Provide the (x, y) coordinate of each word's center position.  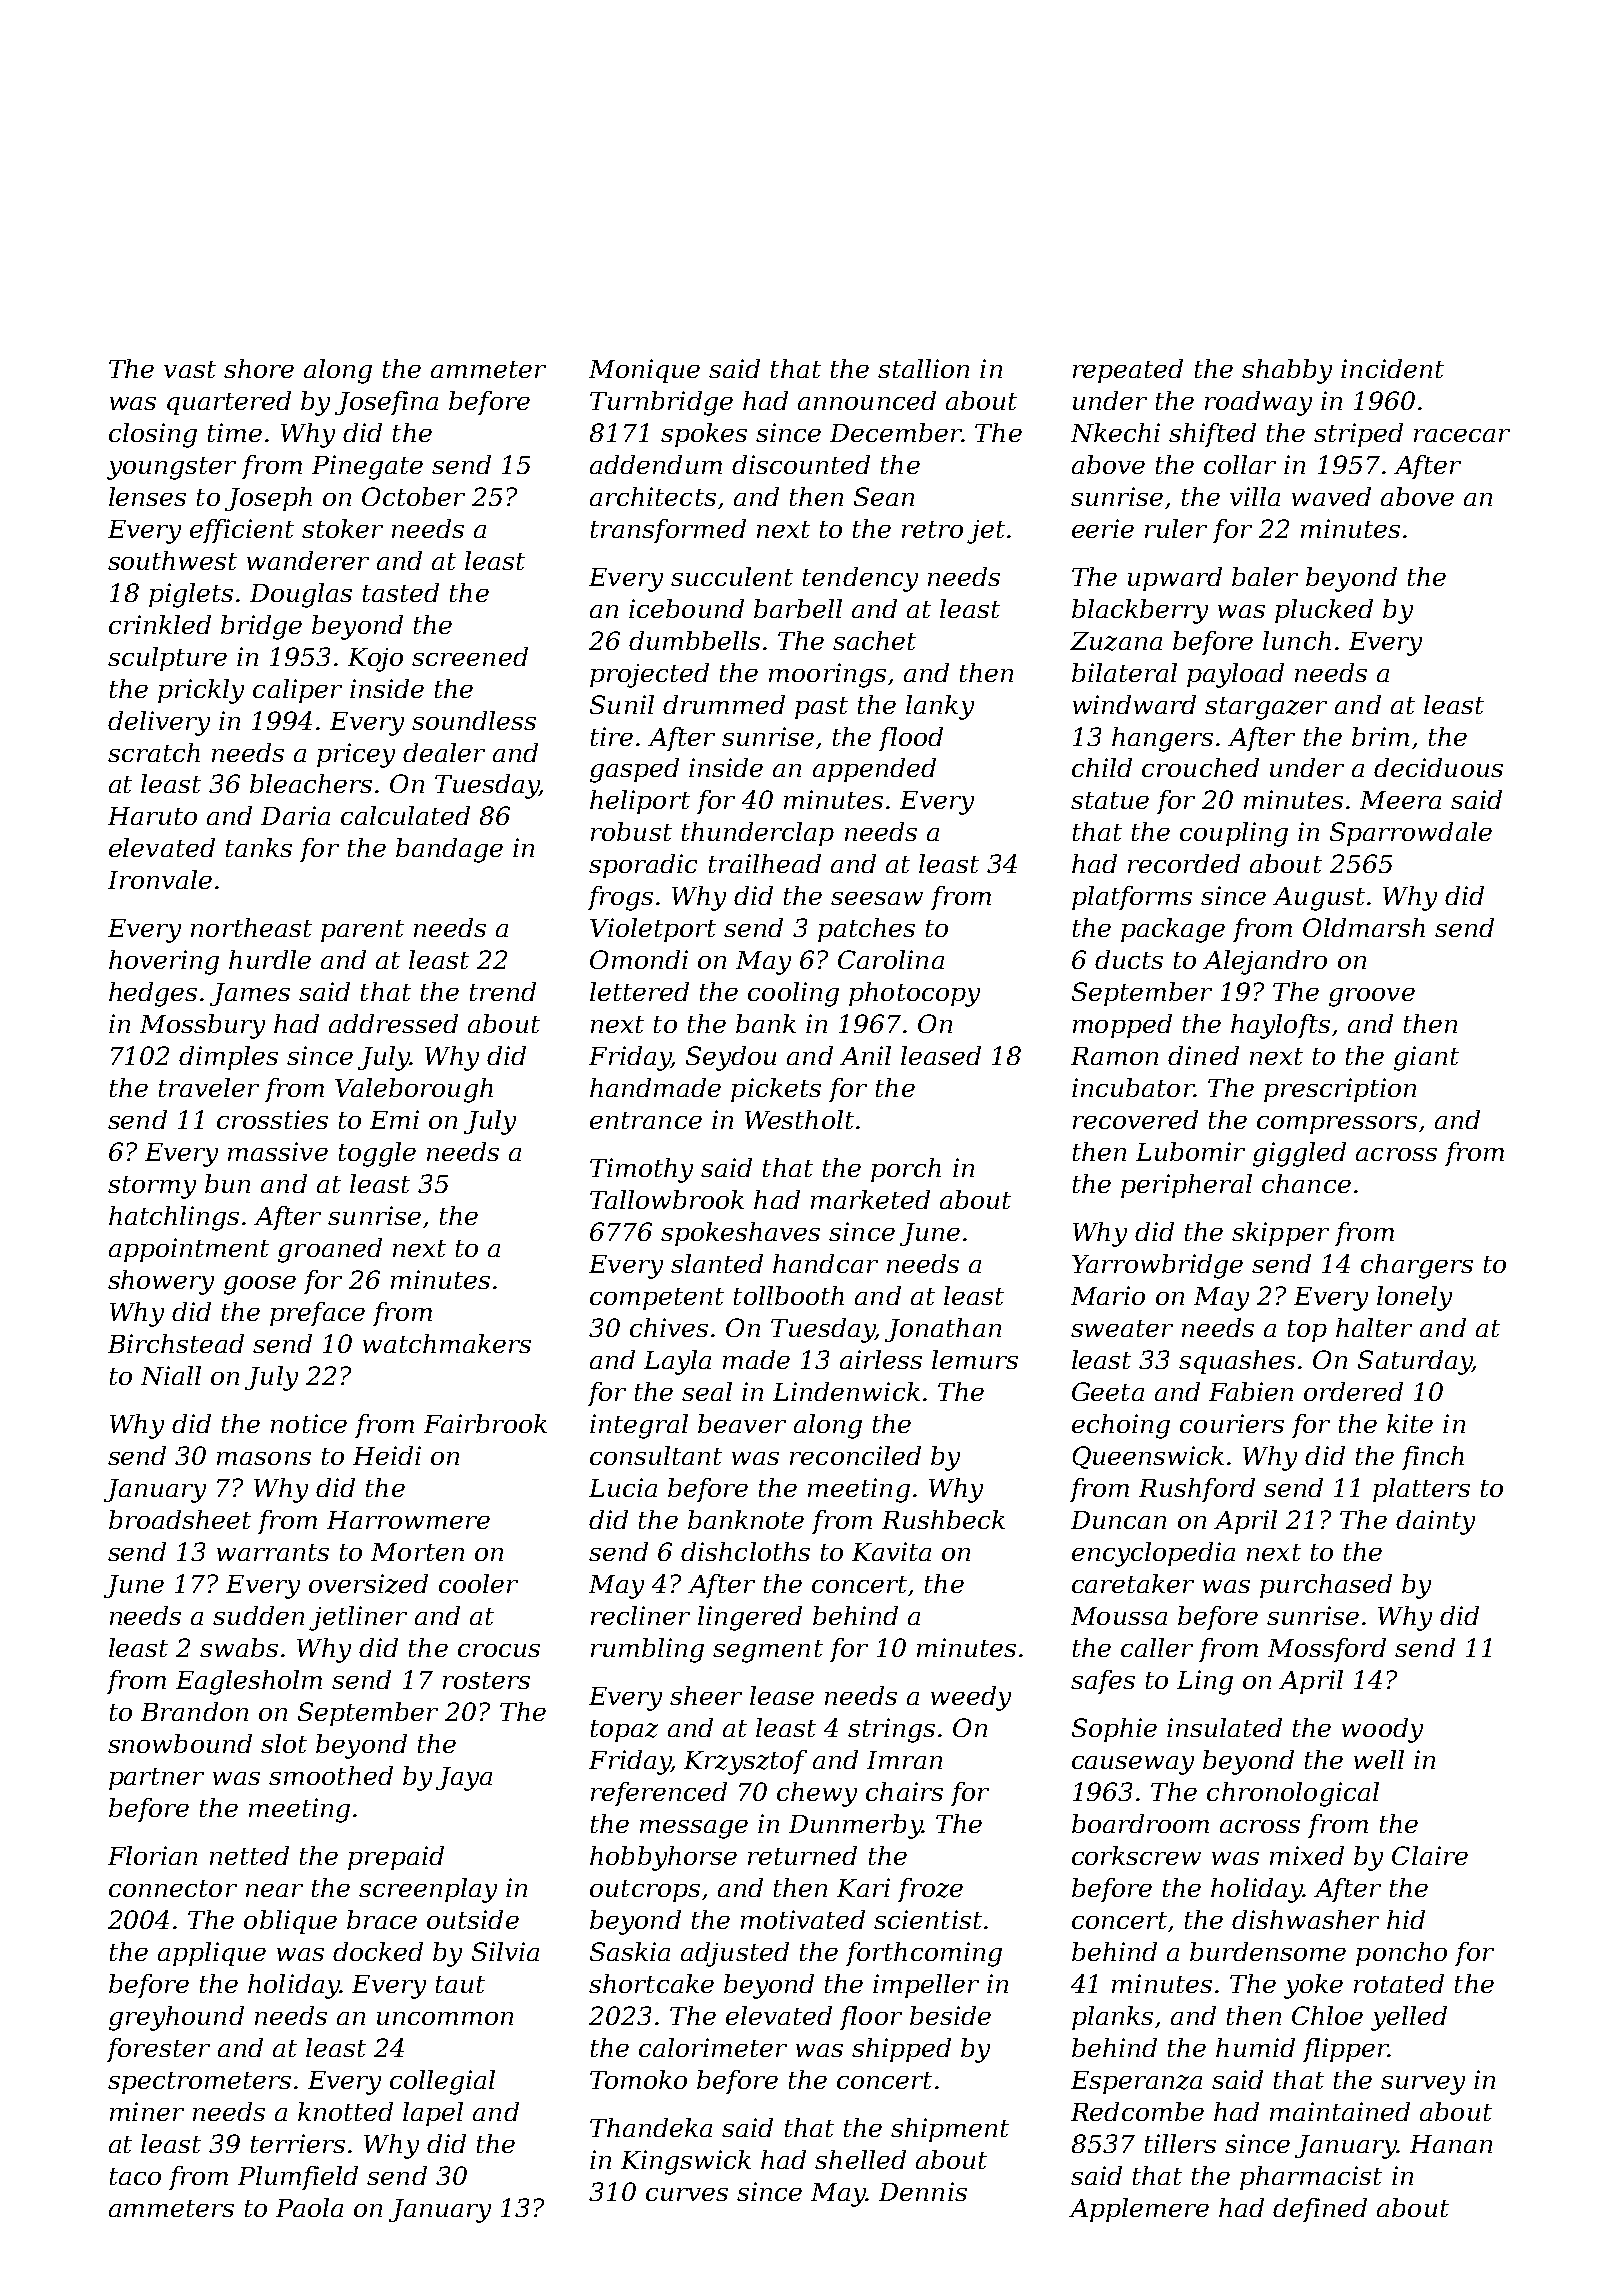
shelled (860, 2159)
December (896, 432)
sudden (258, 1615)
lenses (147, 496)
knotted (345, 2111)
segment (768, 1651)
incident (1392, 368)
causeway (1133, 1765)
